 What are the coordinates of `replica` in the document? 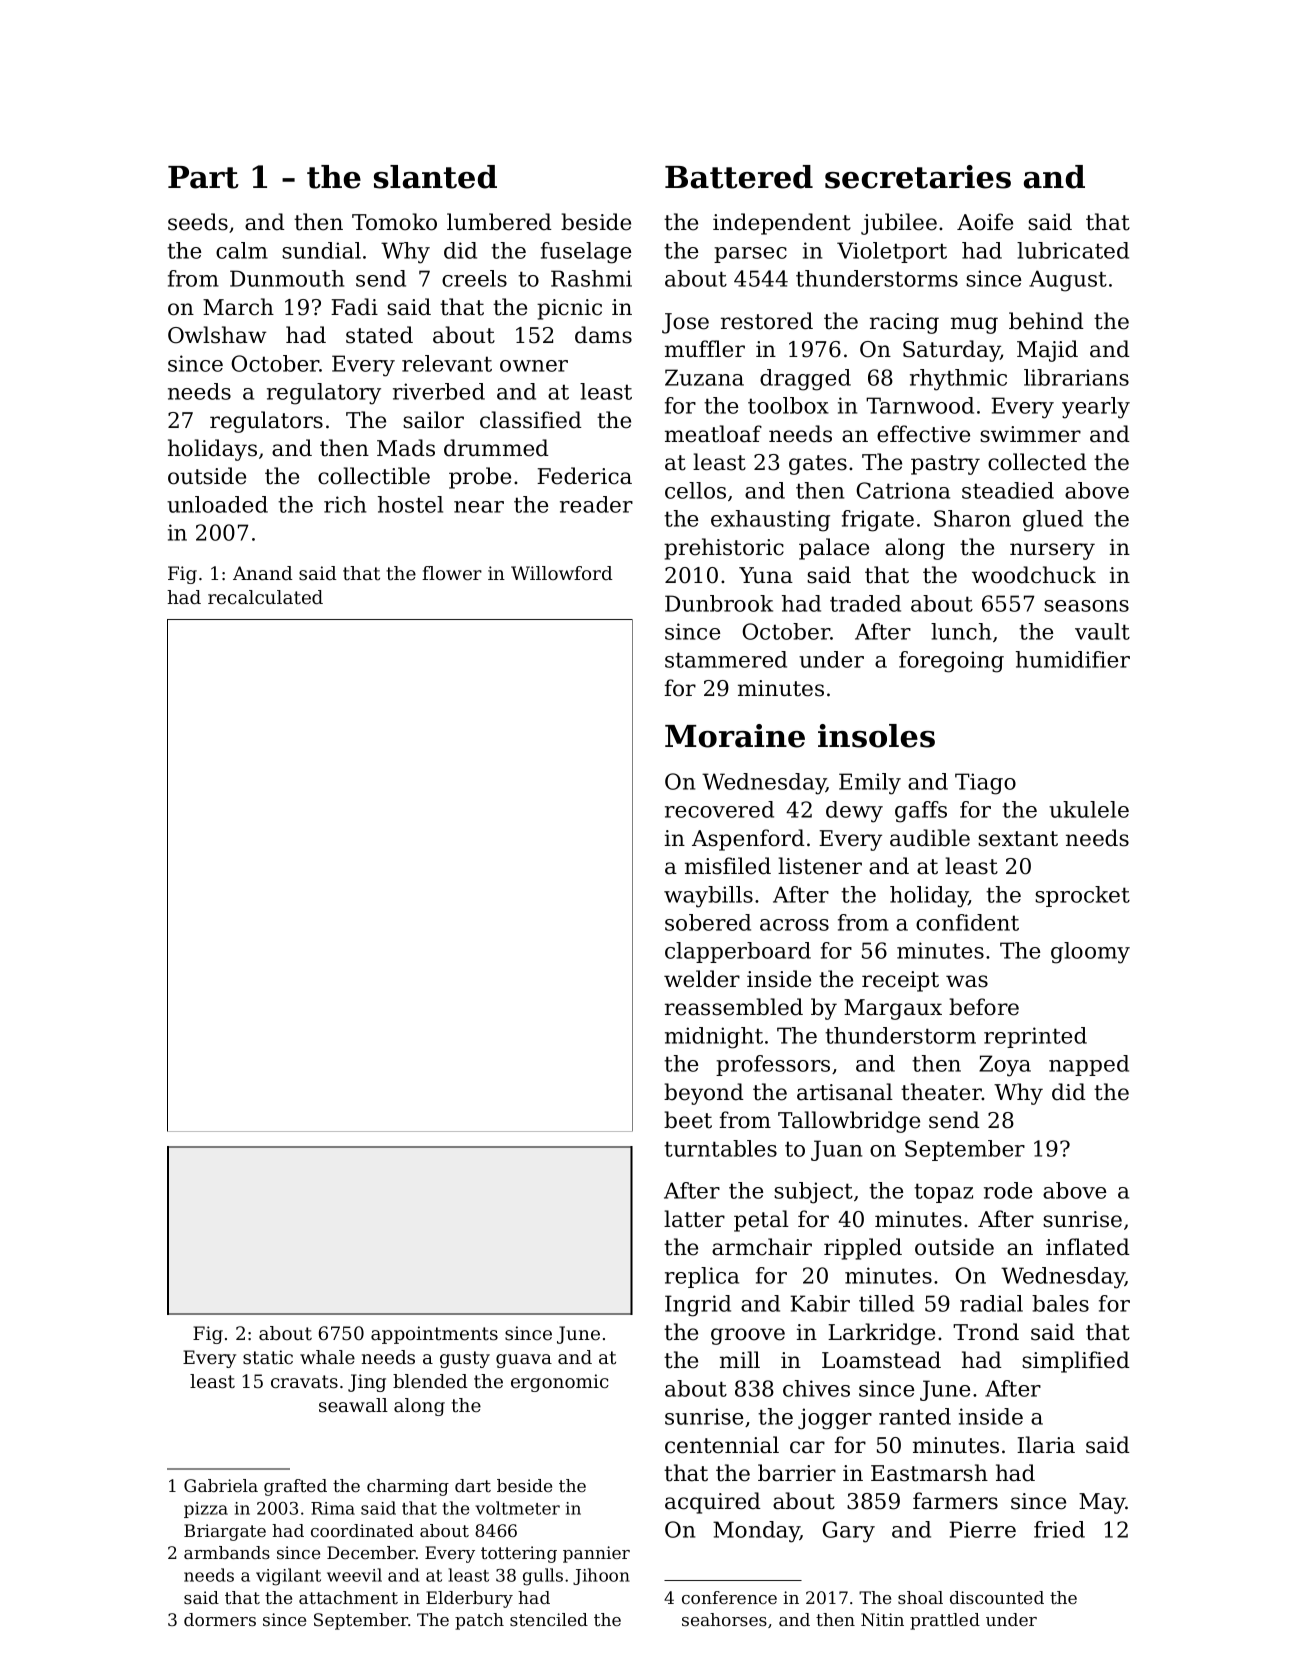 It's located at (702, 1277).
